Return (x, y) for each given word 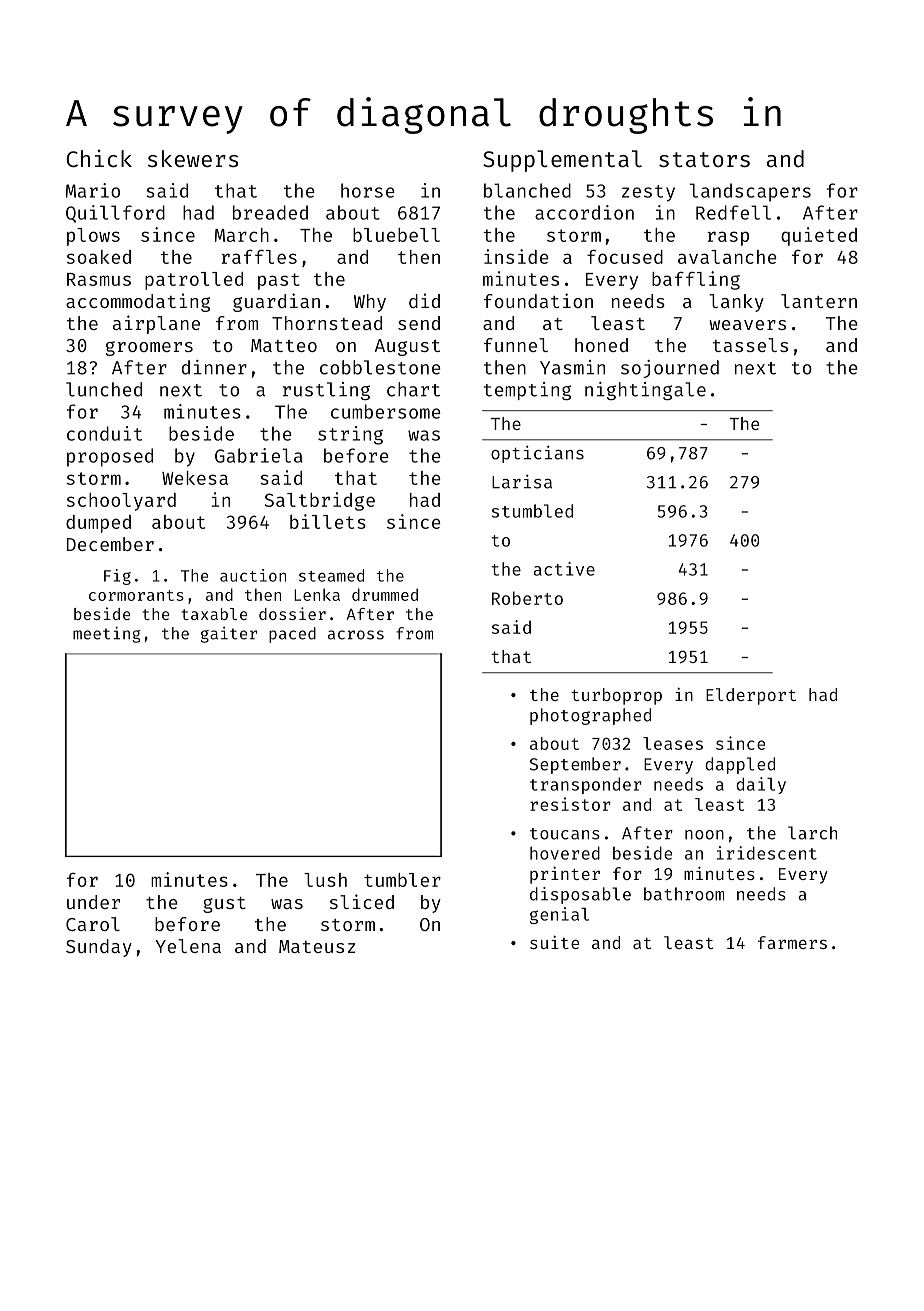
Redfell (733, 212)
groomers (149, 348)
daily (761, 785)
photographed (590, 716)
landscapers (750, 192)
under (93, 902)
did (424, 300)
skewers (193, 158)
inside (516, 256)
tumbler (402, 880)
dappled (740, 765)
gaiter (229, 635)
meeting (107, 634)
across (356, 635)
